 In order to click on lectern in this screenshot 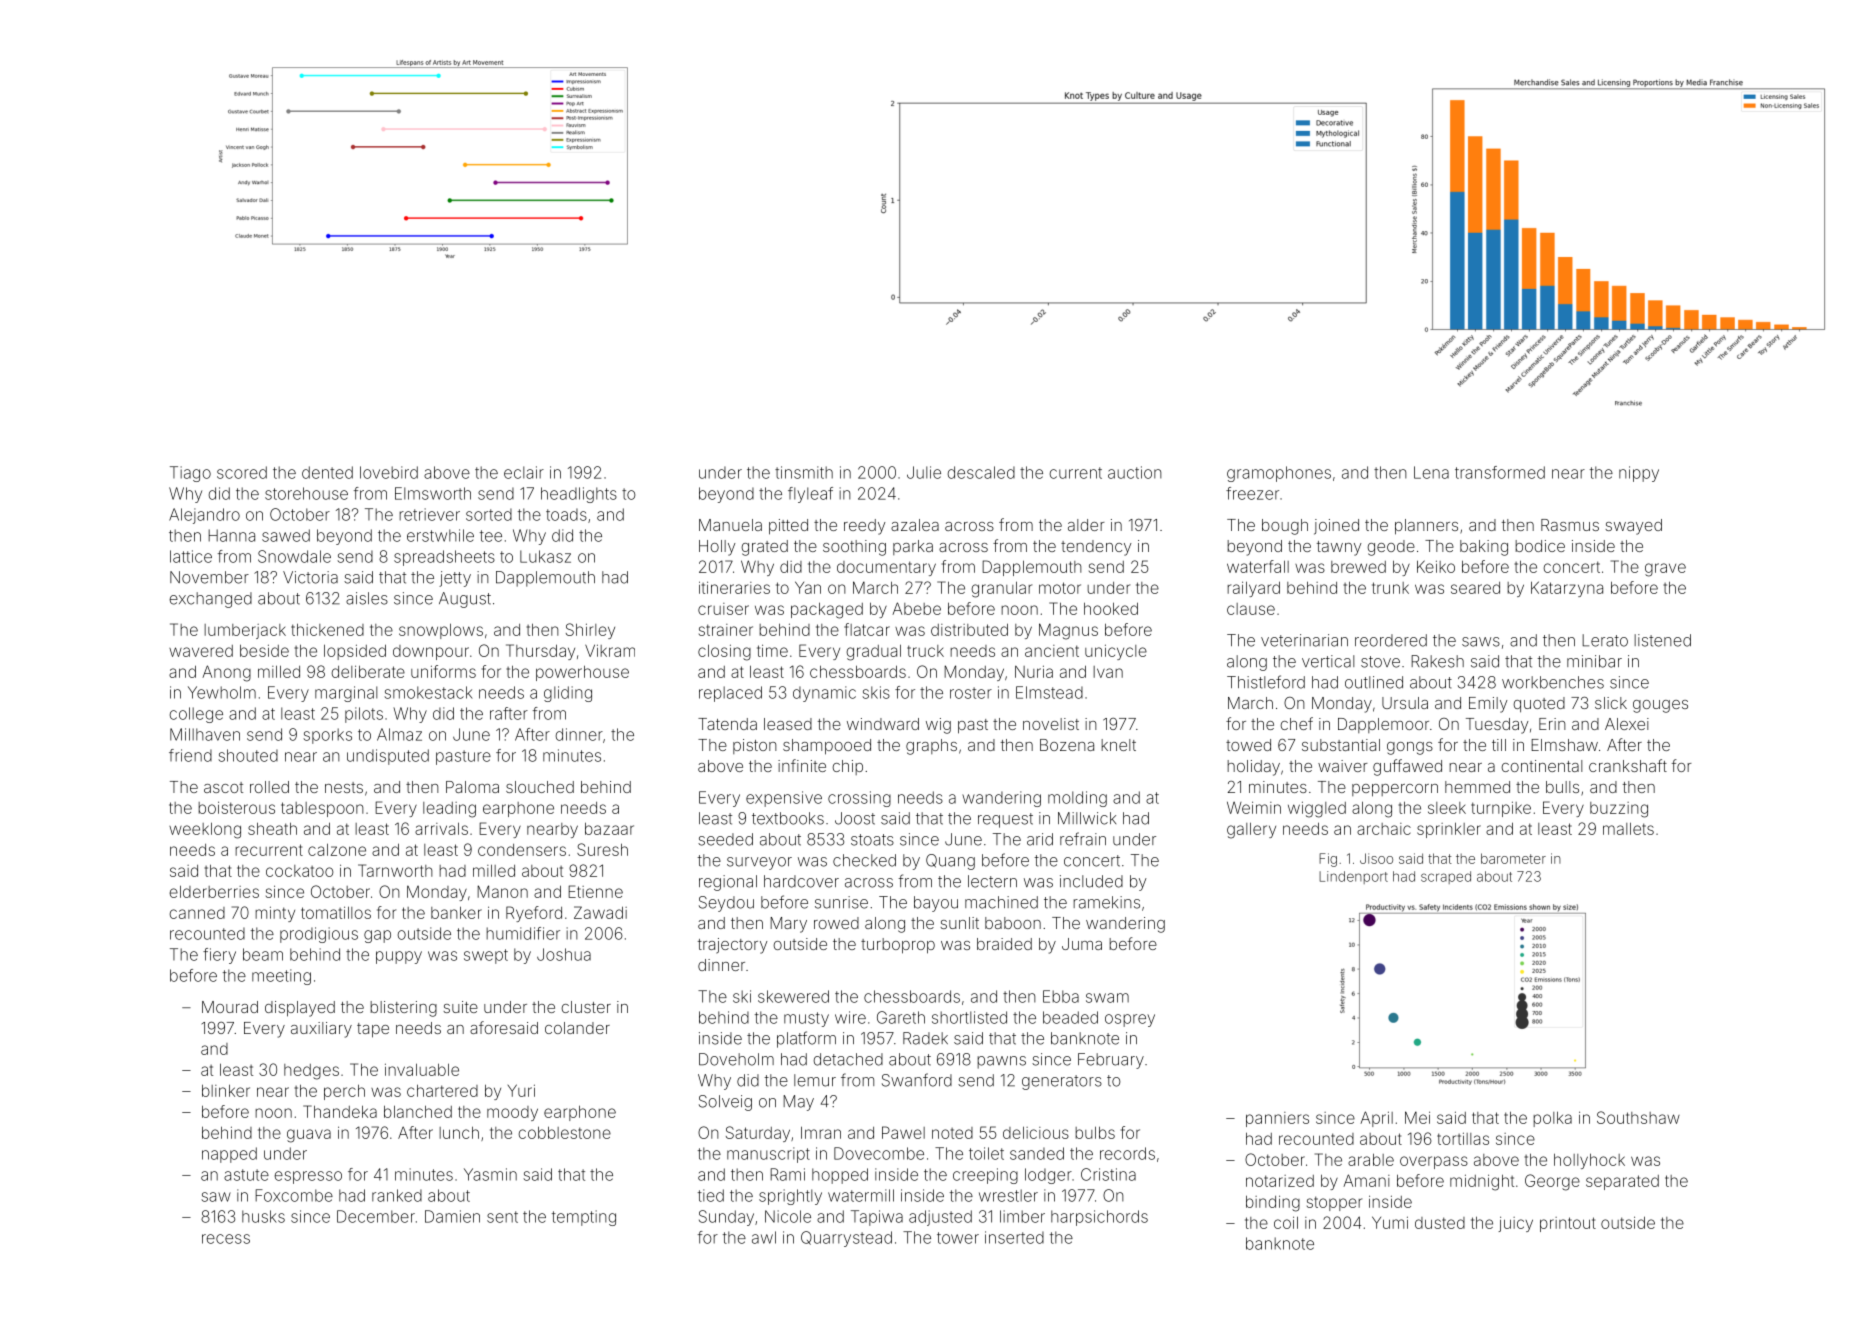, I will do `click(992, 881)`.
